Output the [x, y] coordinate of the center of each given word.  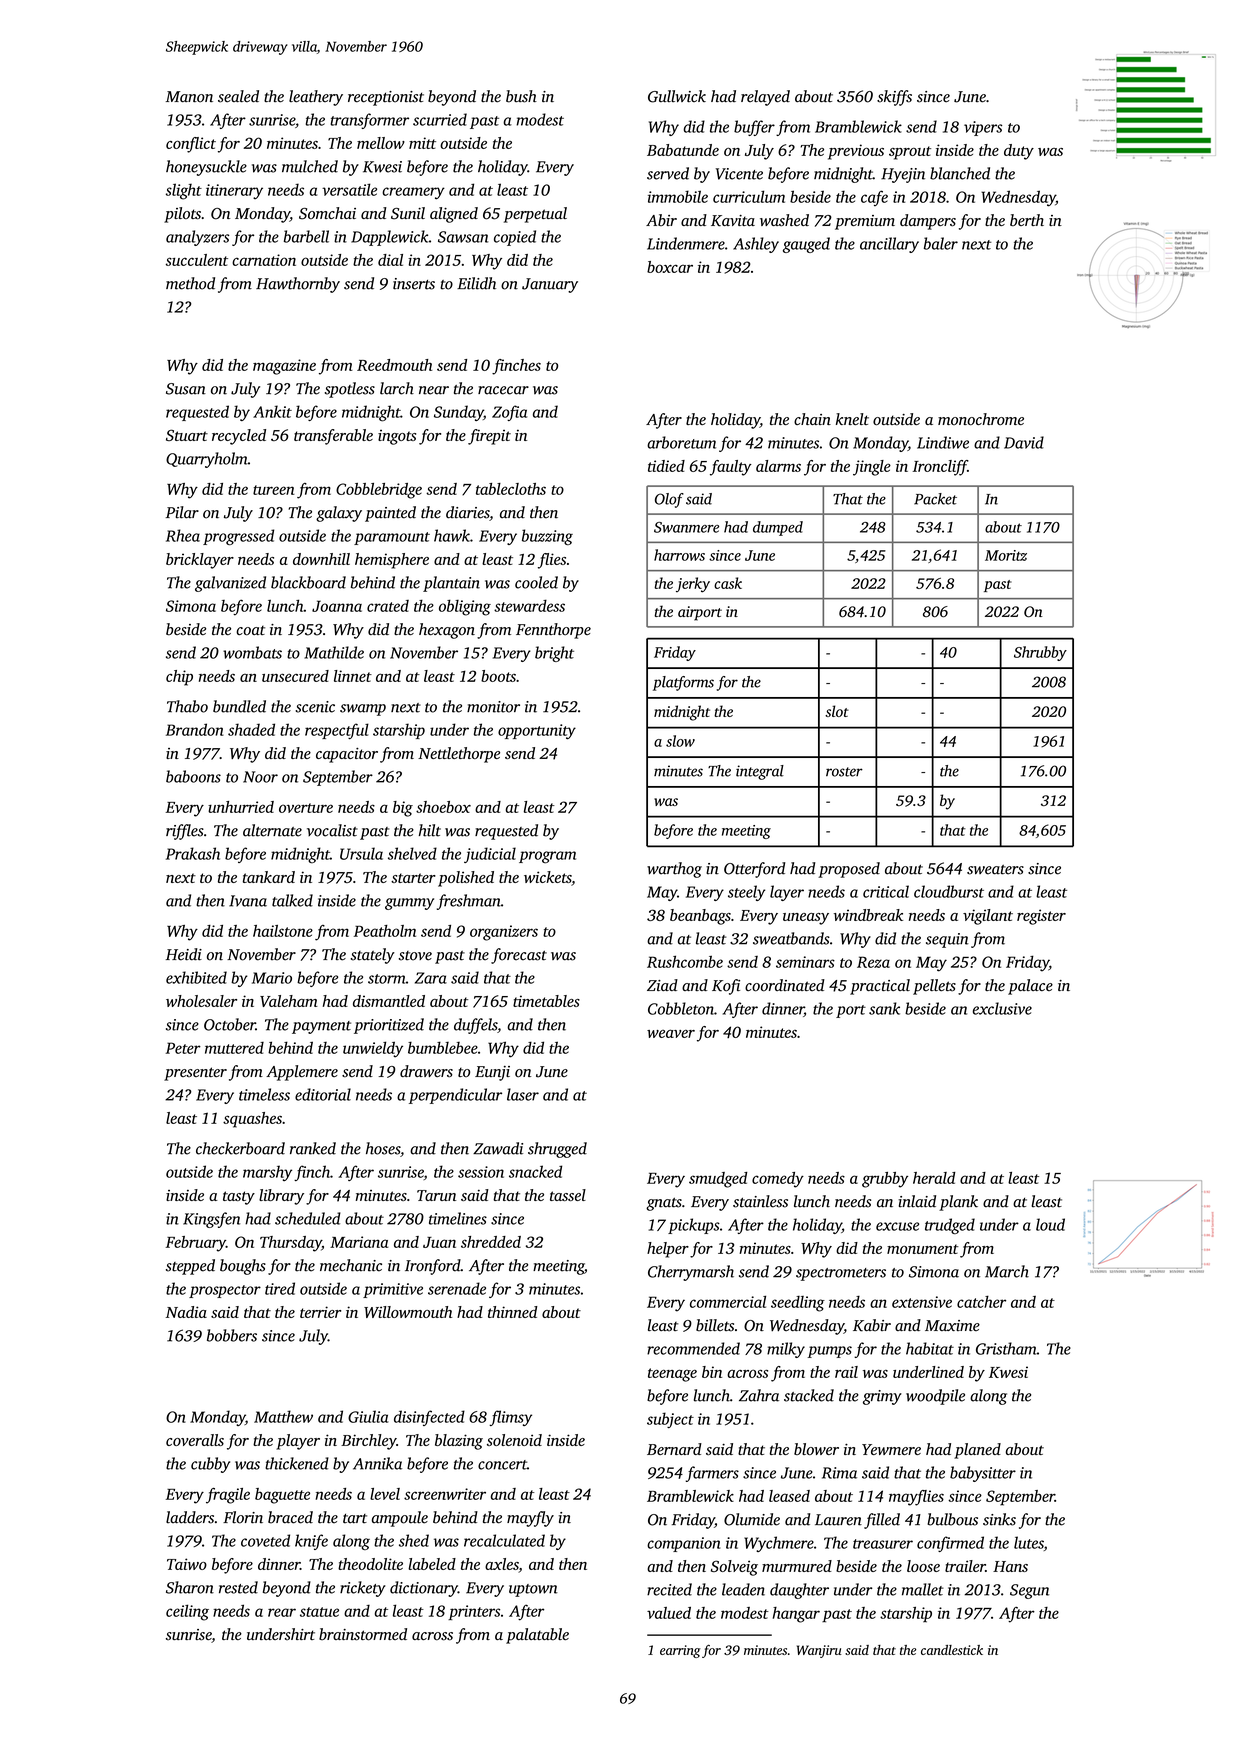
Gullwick [677, 96]
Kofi [726, 987]
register [1041, 917]
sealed [238, 96]
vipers [983, 128]
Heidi [184, 954]
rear [282, 1612]
